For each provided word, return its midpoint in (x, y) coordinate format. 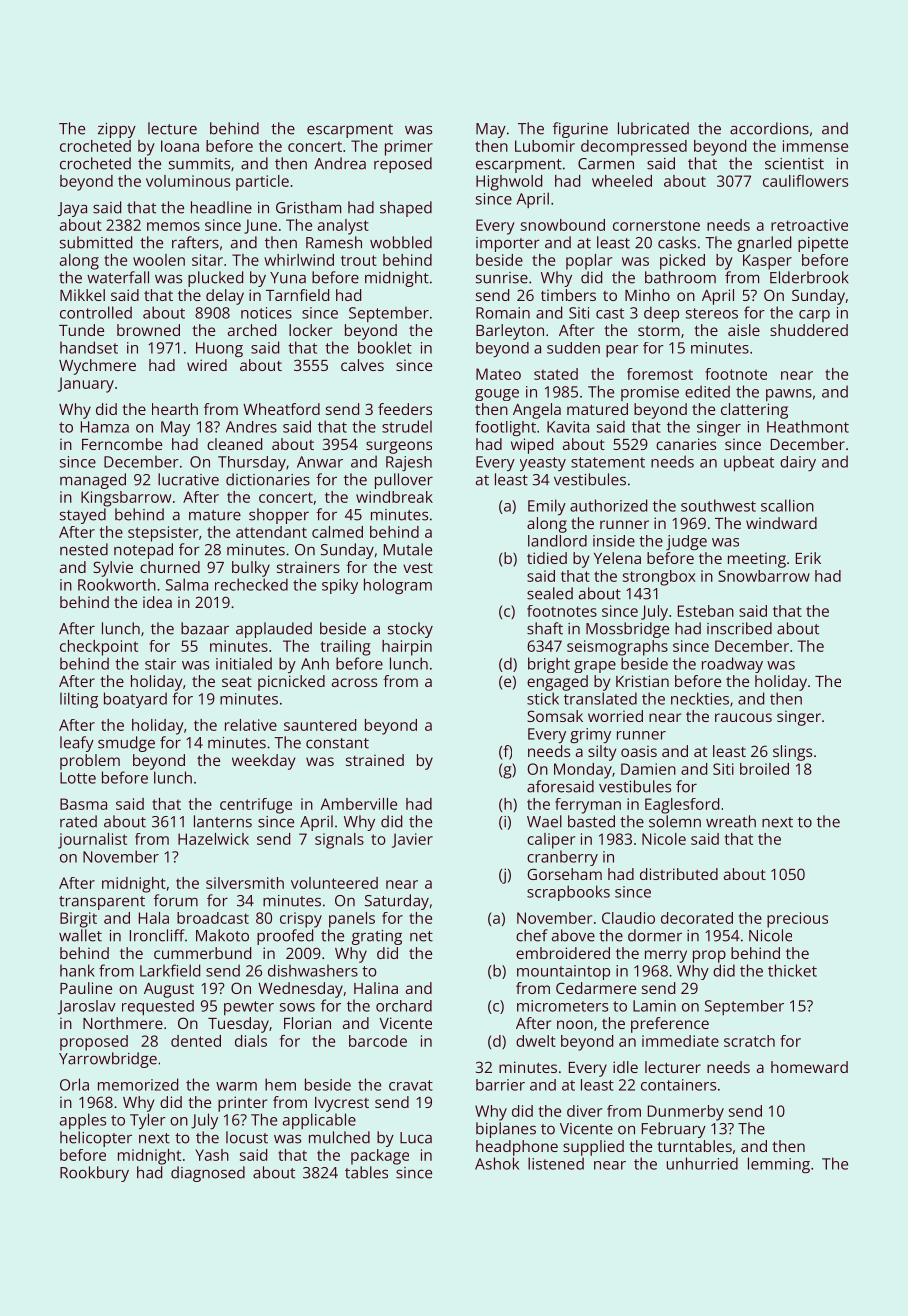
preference (670, 1025)
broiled (764, 769)
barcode (378, 1041)
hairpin (407, 648)
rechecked (251, 584)
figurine (580, 130)
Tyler (148, 1121)
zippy (117, 130)
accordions (769, 128)
